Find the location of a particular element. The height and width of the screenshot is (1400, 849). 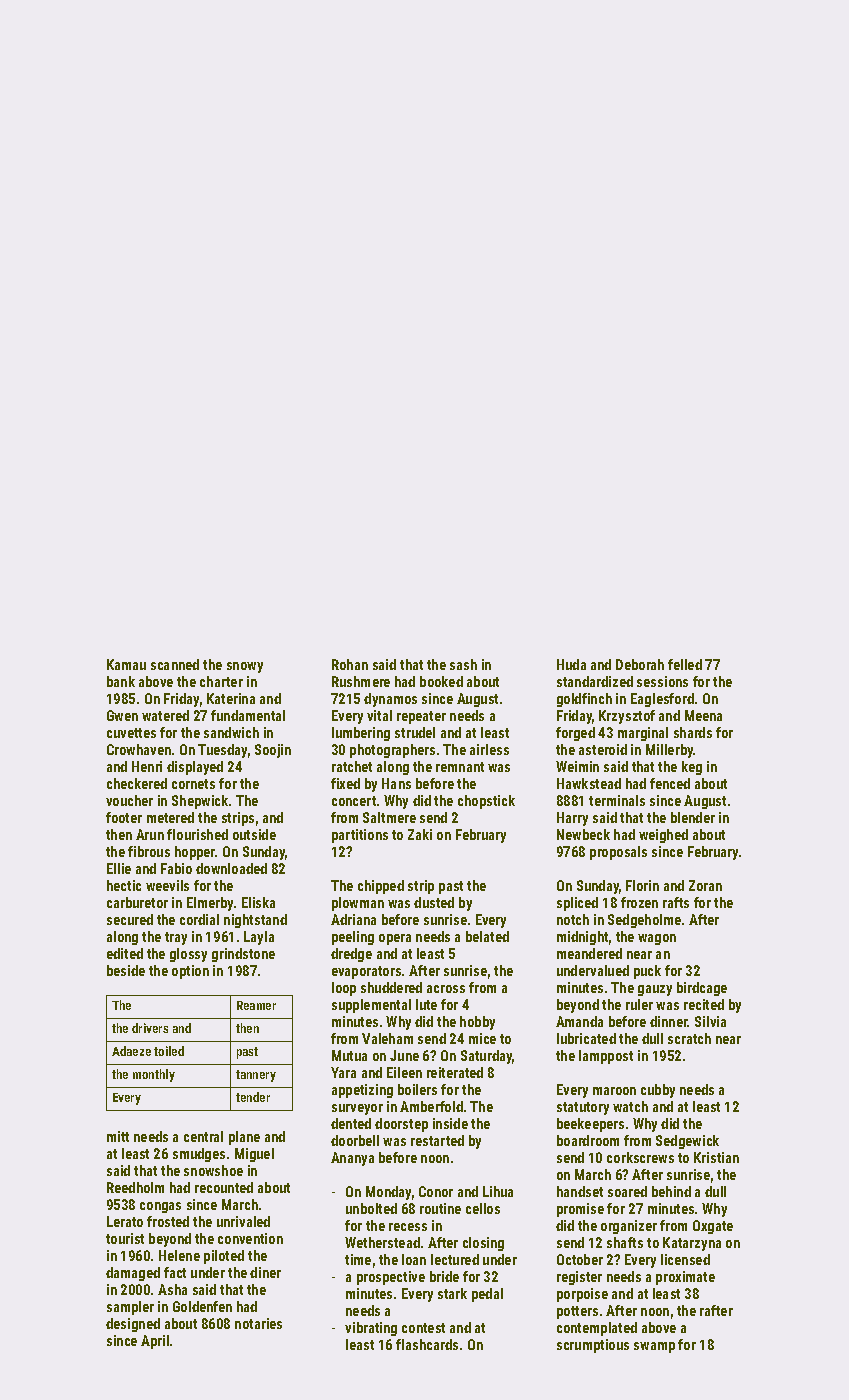

scratch is located at coordinates (689, 1038).
